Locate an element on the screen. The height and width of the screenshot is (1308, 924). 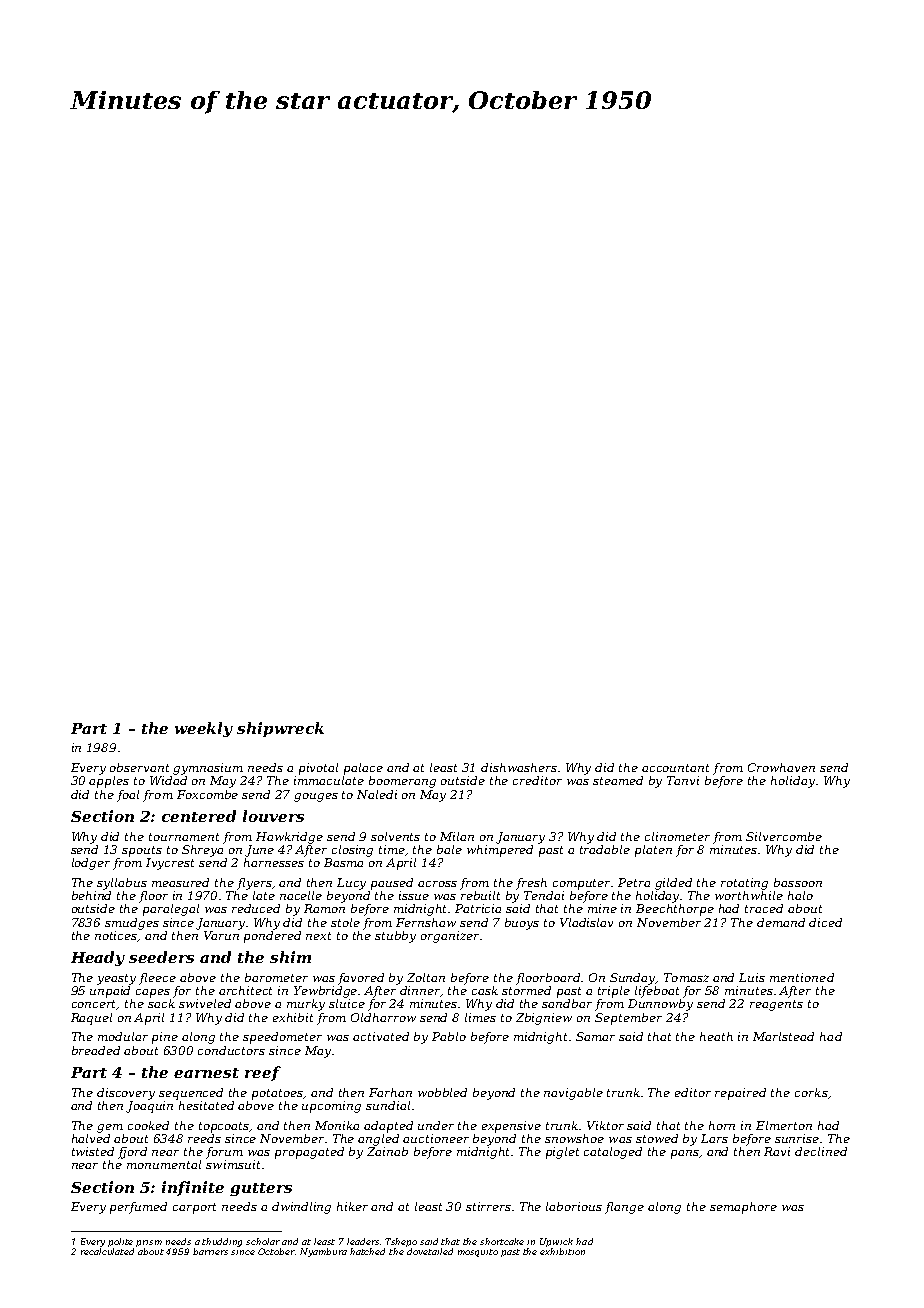
pans is located at coordinates (685, 1154).
